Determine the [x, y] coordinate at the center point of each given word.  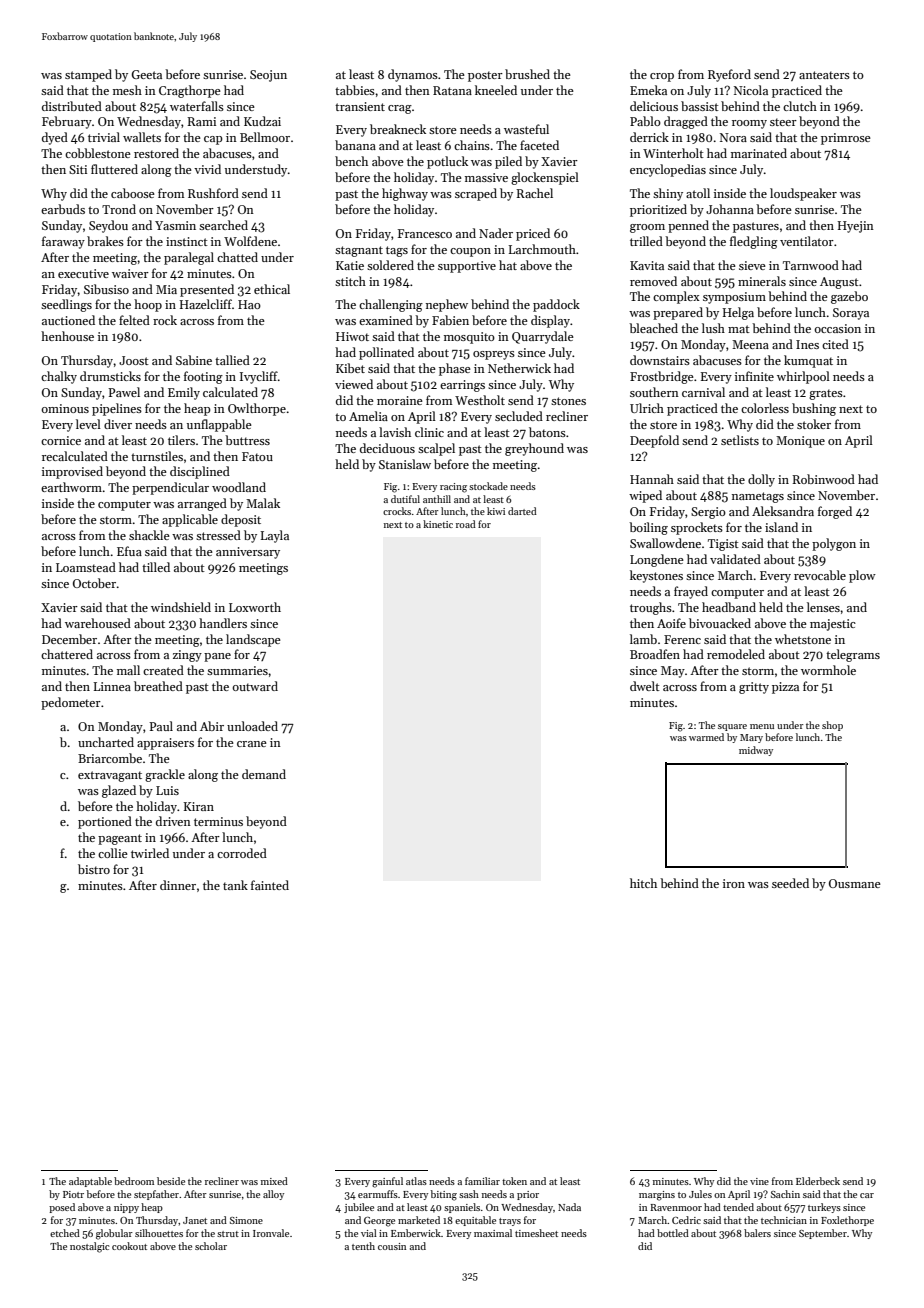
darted [522, 511]
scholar [211, 1246]
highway [405, 194]
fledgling [754, 242]
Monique [800, 442]
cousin [392, 1246]
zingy [187, 656]
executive [83, 273]
